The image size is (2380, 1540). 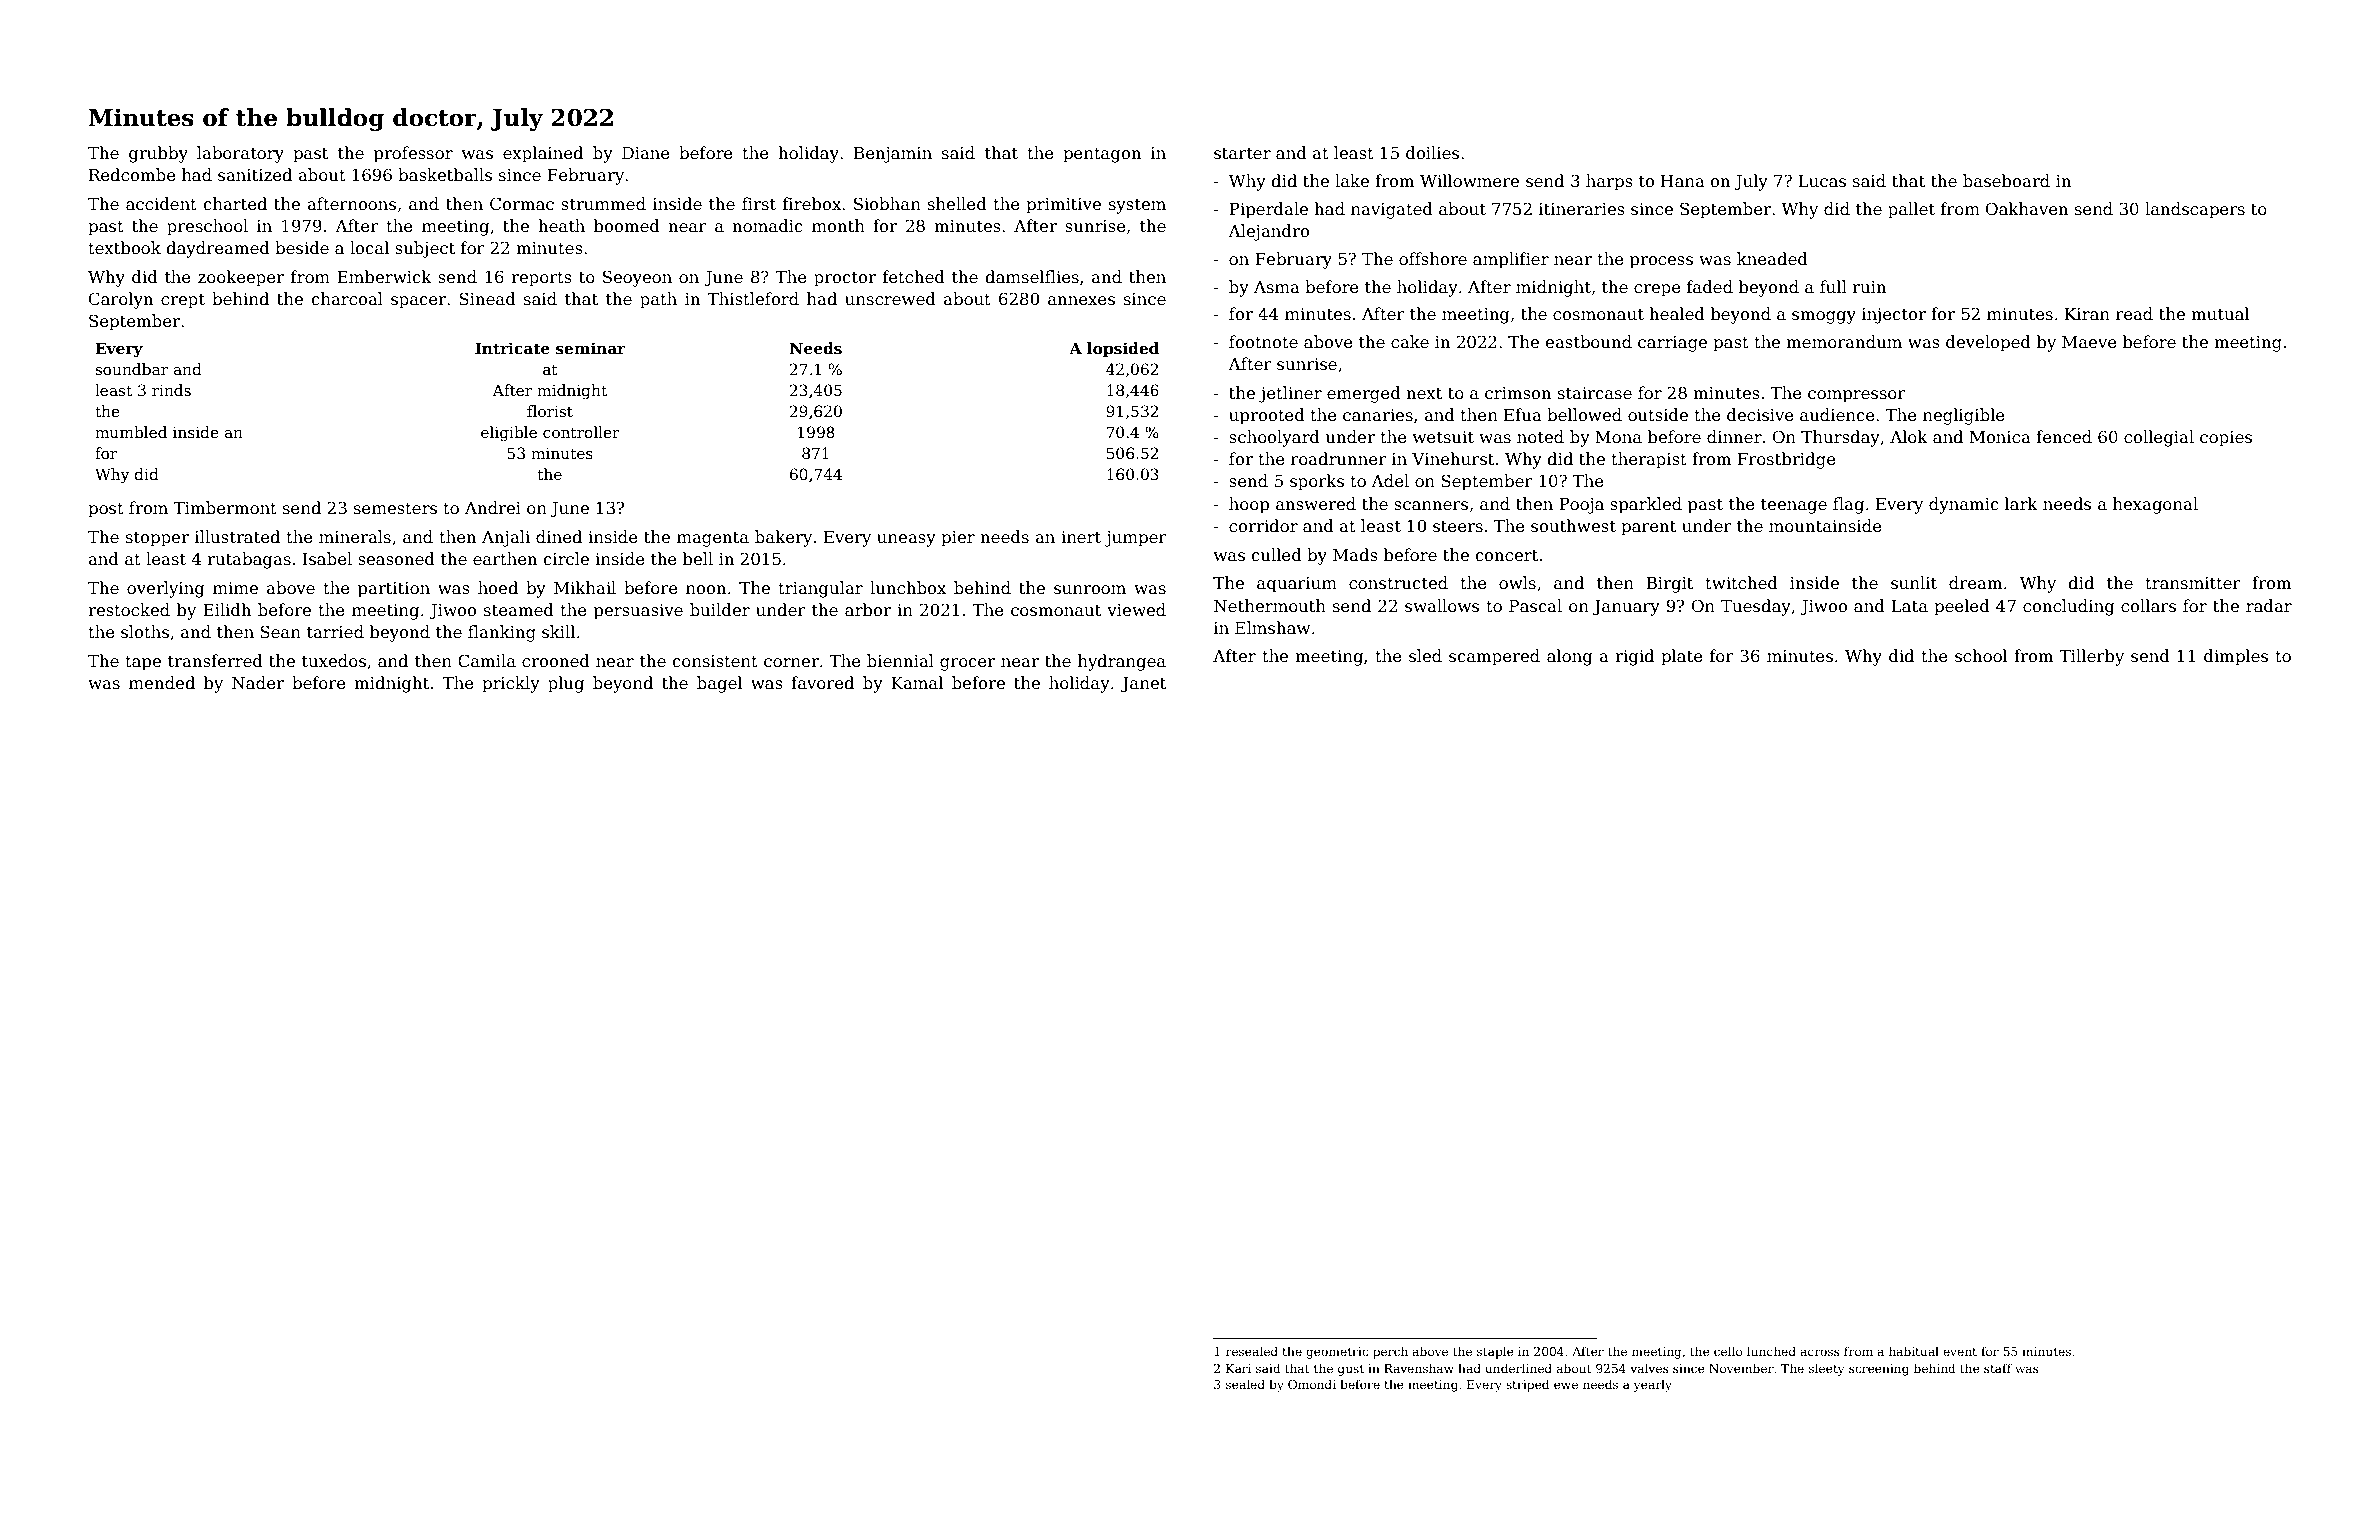 I want to click on strummed, so click(x=603, y=204).
